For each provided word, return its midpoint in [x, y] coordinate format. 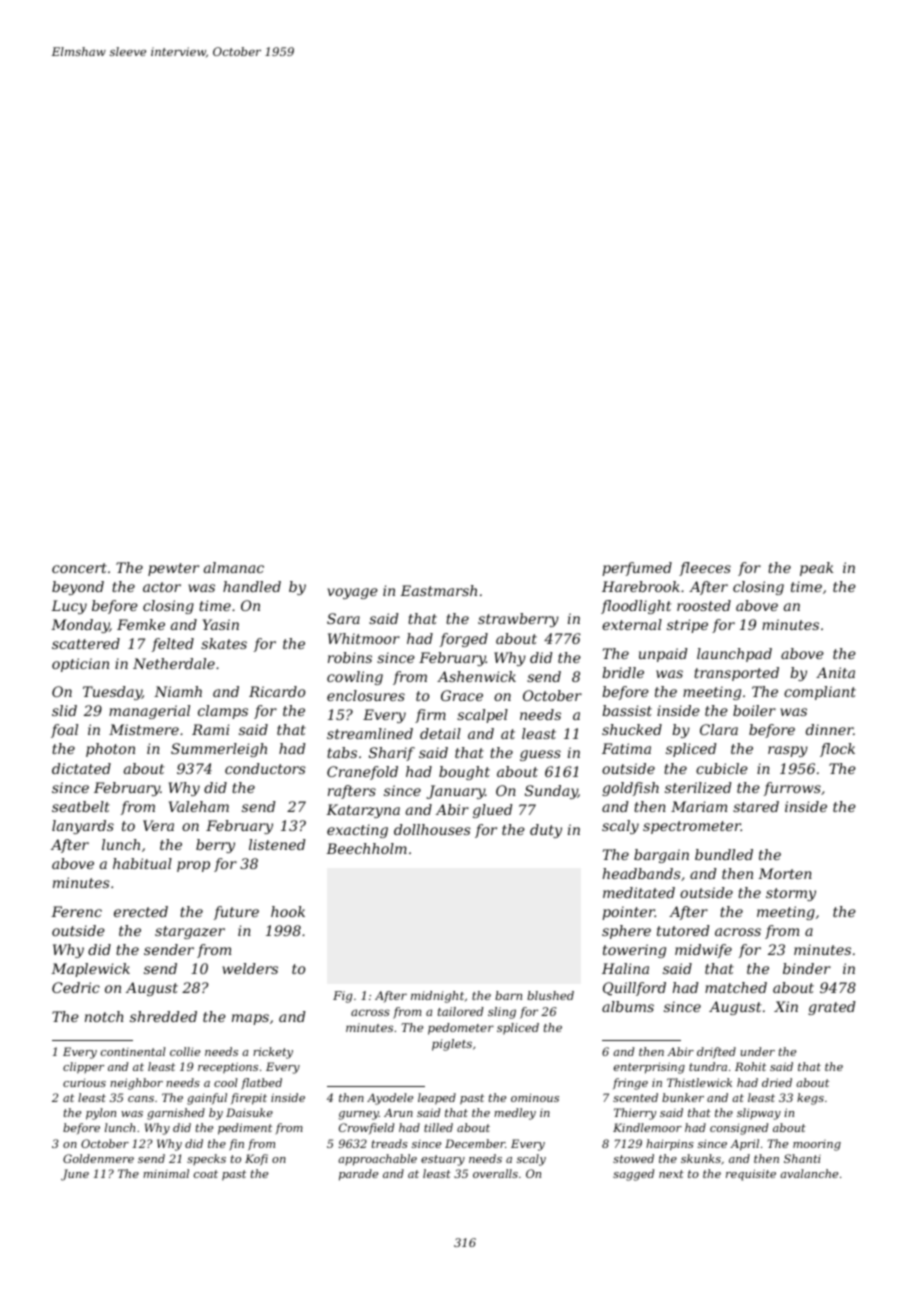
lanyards [83, 827]
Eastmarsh [438, 590]
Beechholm [366, 848]
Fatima [626, 748]
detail [440, 733]
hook [288, 911]
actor [162, 587]
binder [807, 968]
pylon [101, 1114]
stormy [791, 894]
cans [141, 1099]
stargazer [190, 932]
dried [777, 1082]
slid [64, 710]
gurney [359, 1115]
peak [816, 569]
